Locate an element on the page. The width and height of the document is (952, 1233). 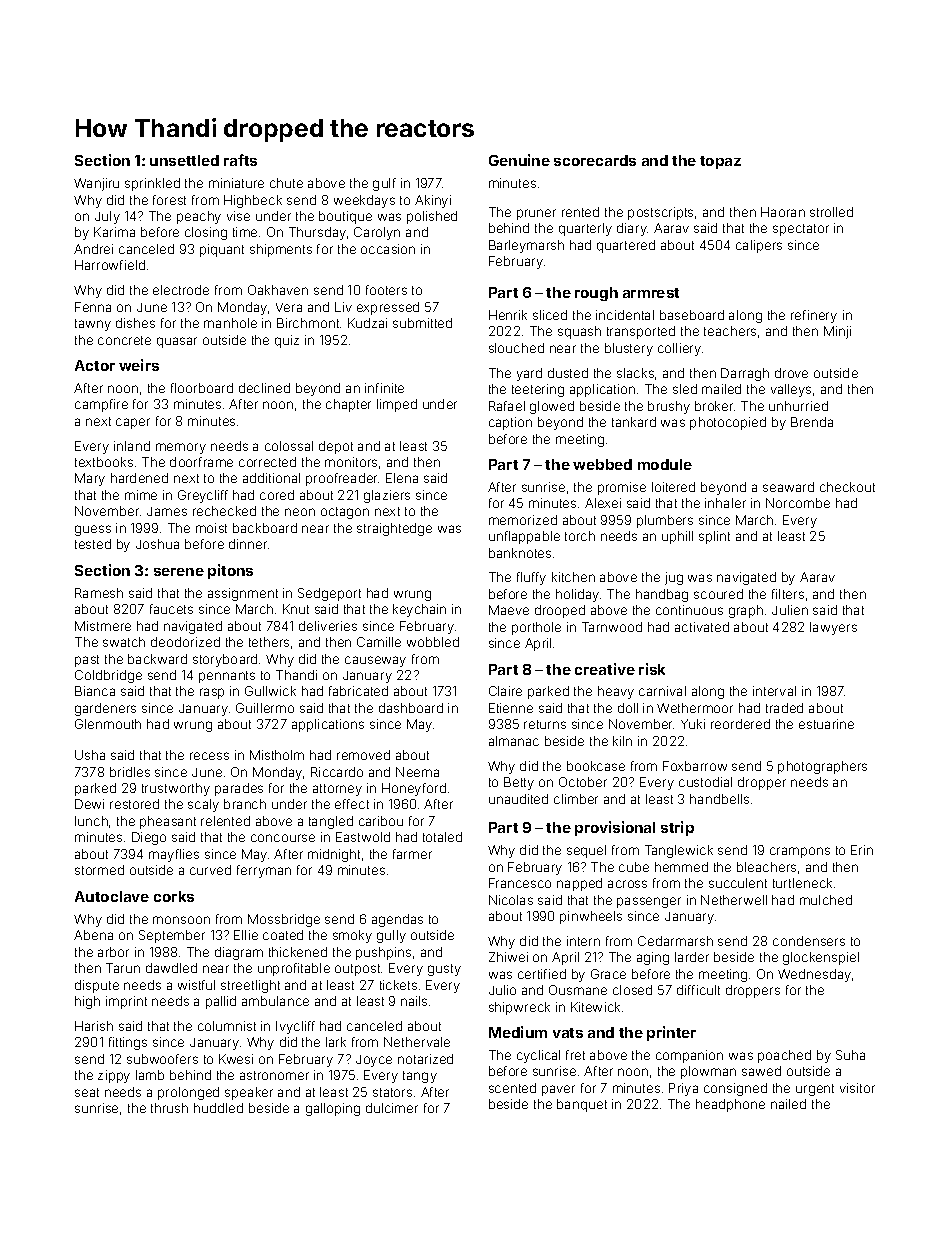
farmer is located at coordinates (412, 854).
